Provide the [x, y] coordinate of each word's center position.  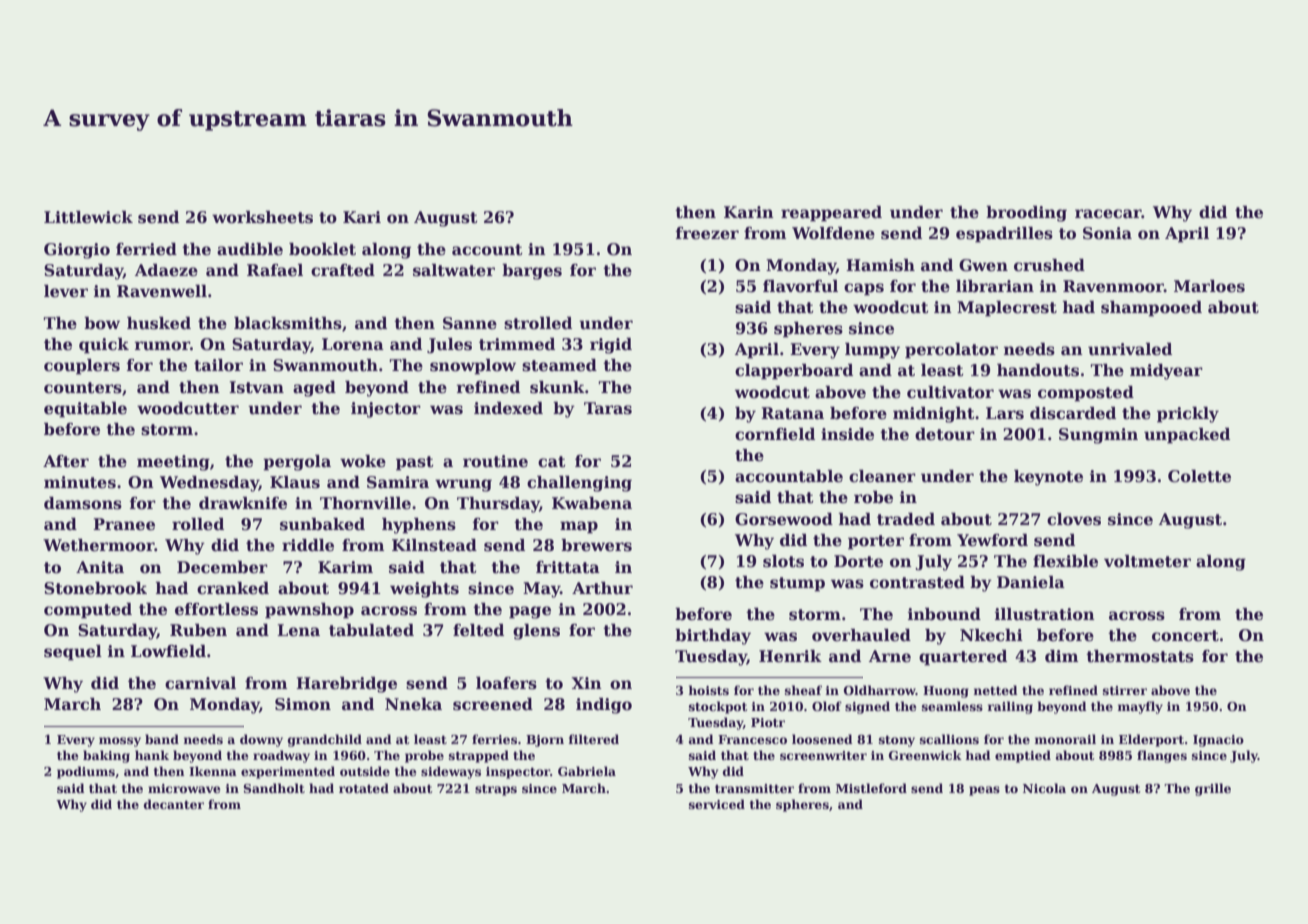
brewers [596, 545]
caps [864, 289]
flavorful [800, 286]
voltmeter [1147, 561]
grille [1213, 789]
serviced [717, 804]
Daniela [1031, 582]
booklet [322, 249]
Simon [303, 704]
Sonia [1107, 233]
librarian [995, 286]
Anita [100, 567]
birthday [713, 637]
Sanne [470, 323]
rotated [364, 788]
